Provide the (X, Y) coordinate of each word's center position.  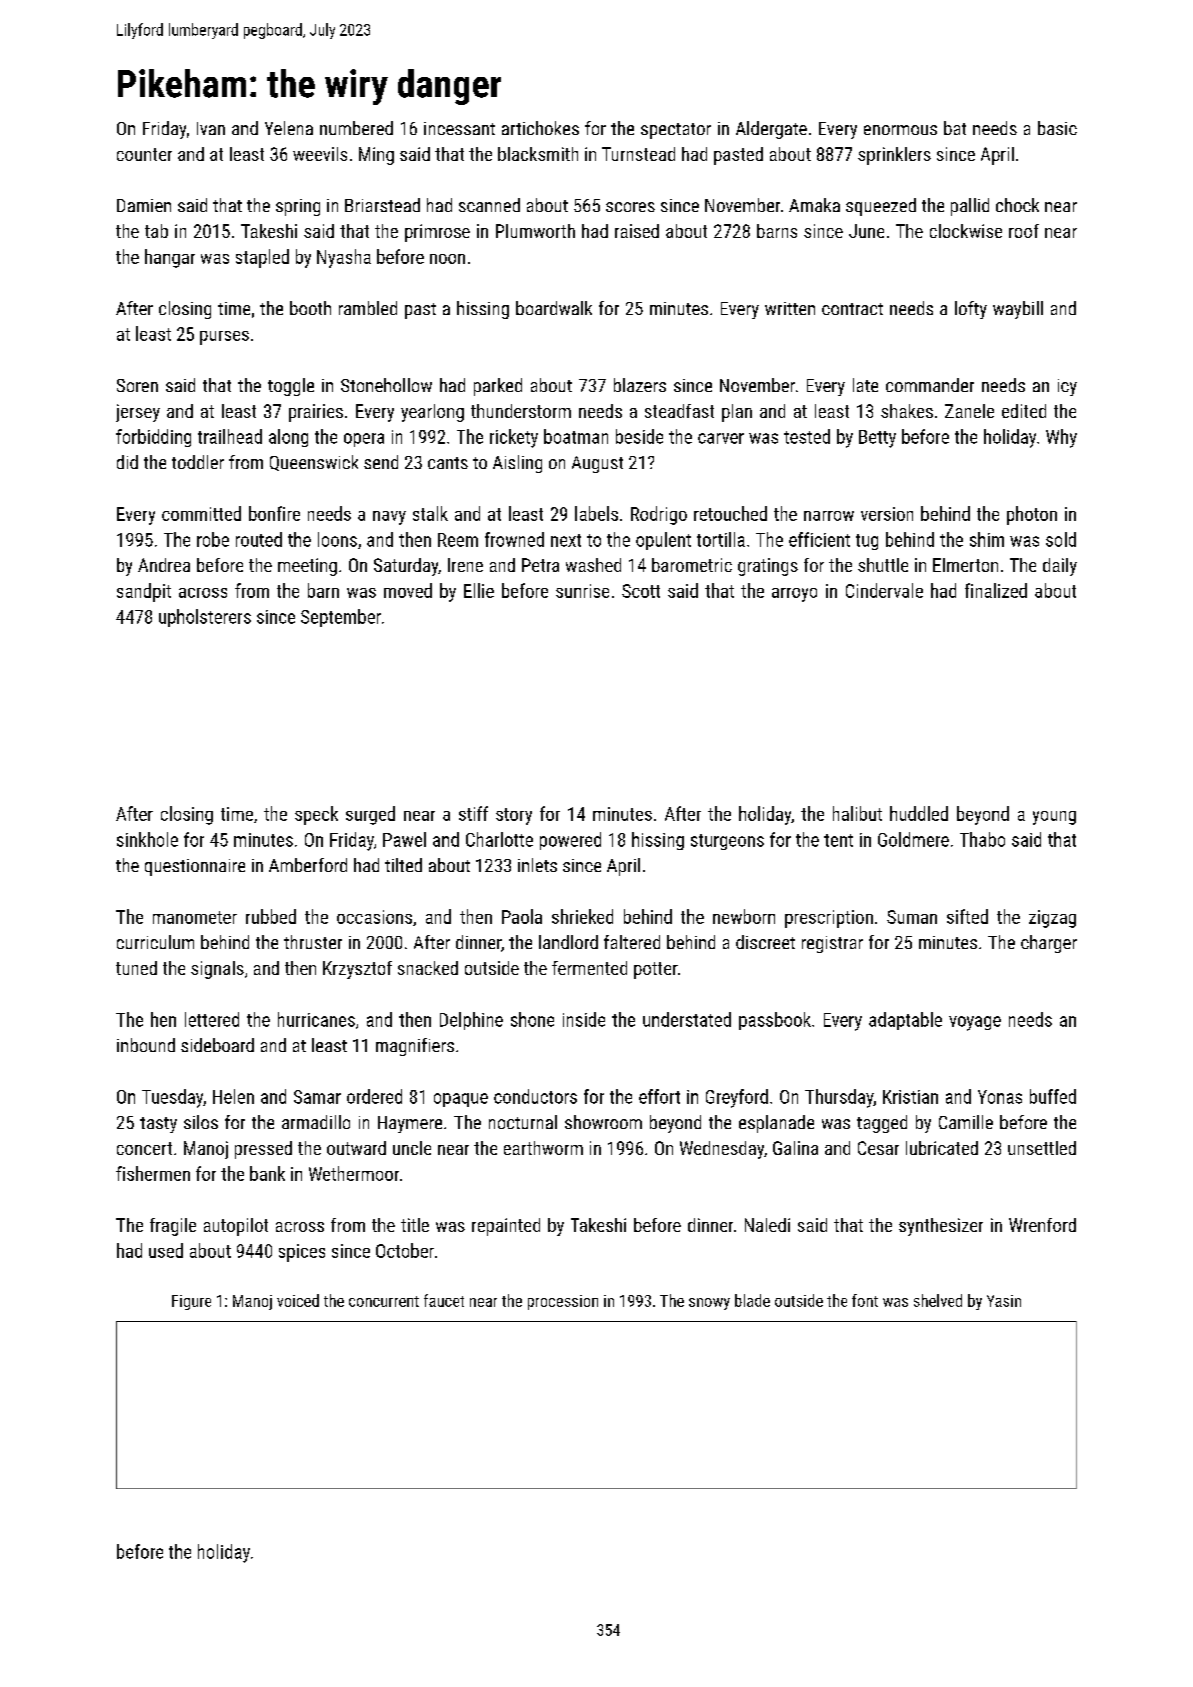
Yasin (1004, 1301)
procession (563, 1302)
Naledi (767, 1225)
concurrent (384, 1301)
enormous (900, 130)
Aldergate (771, 130)
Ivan (211, 128)
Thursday (839, 1098)
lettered (212, 1019)
